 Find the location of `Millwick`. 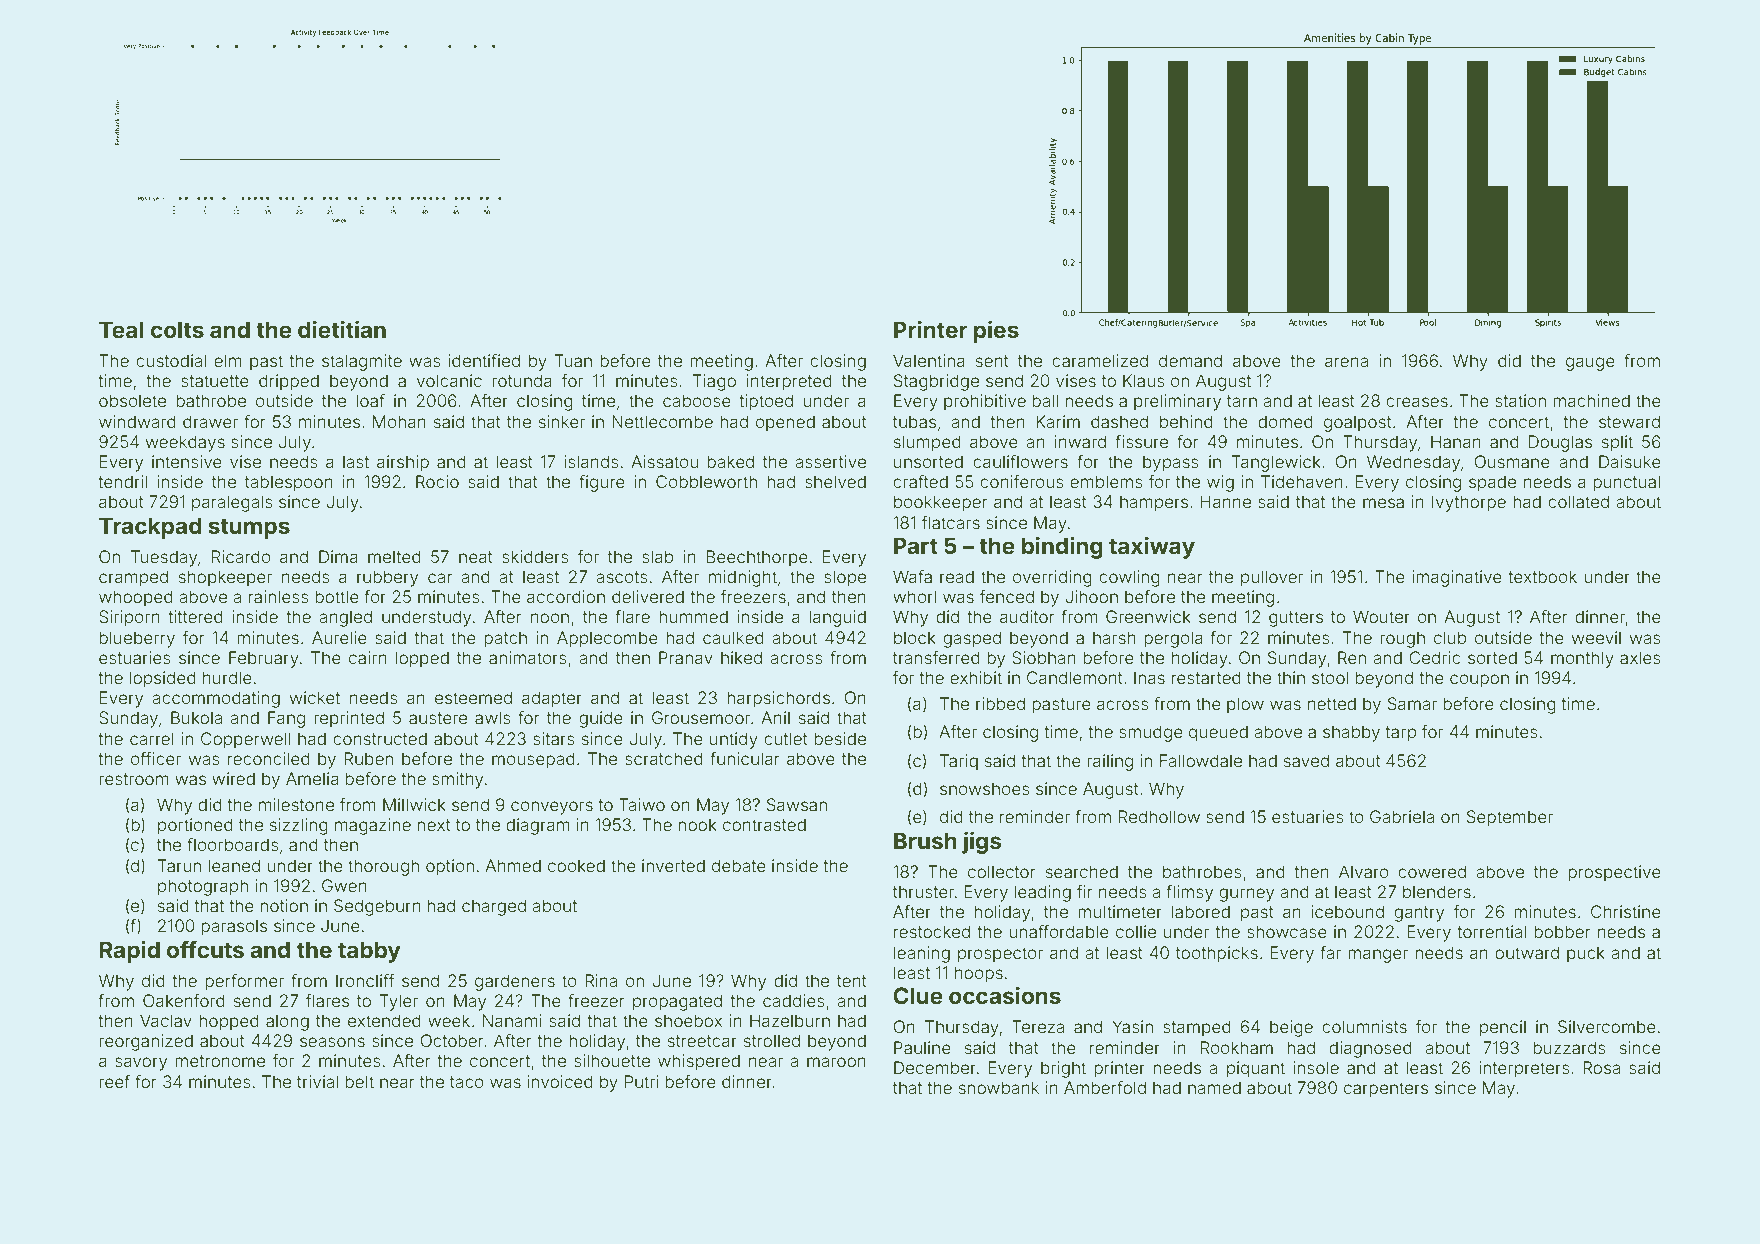

Millwick is located at coordinates (414, 804).
